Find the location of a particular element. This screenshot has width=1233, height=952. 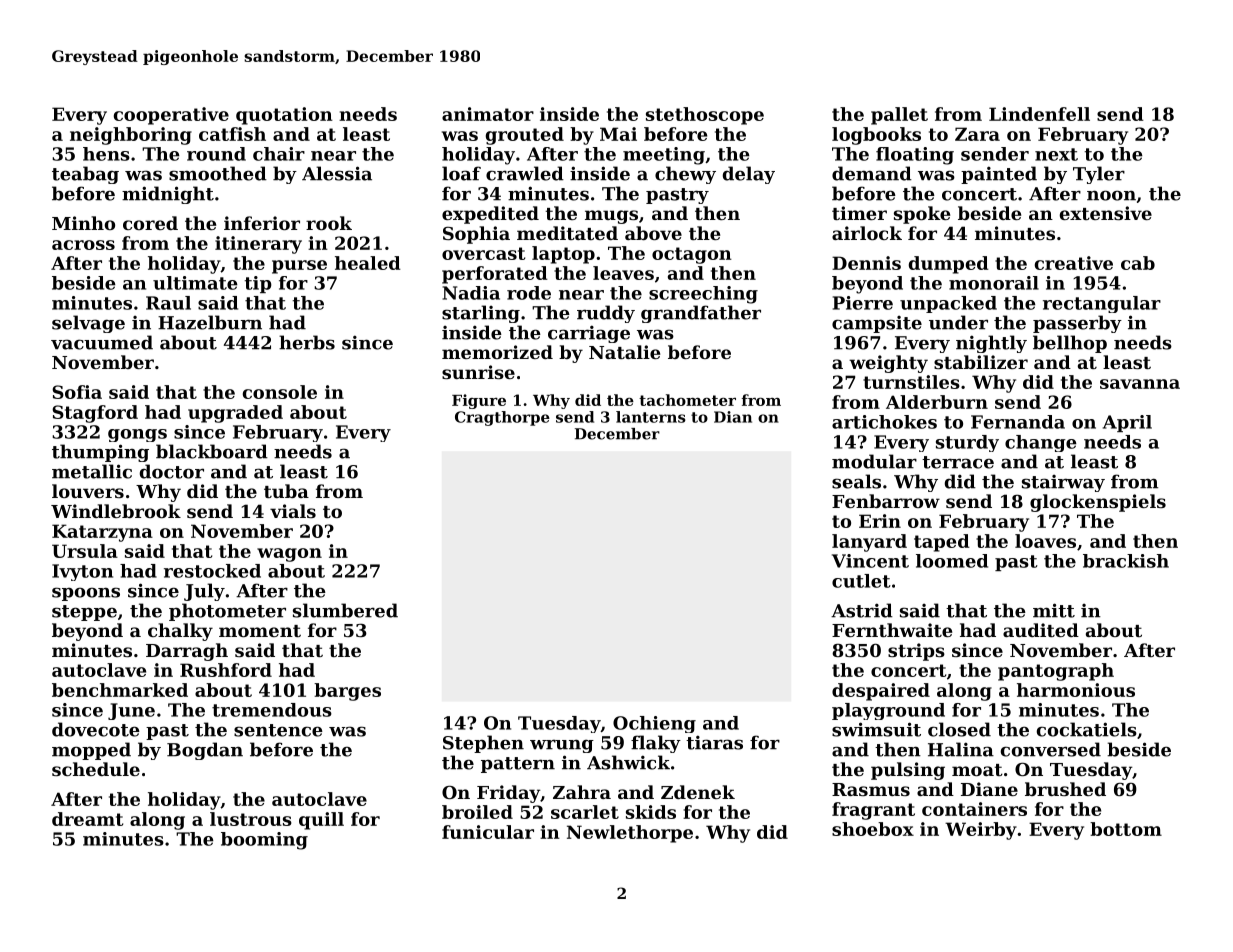

louvers is located at coordinates (88, 491).
